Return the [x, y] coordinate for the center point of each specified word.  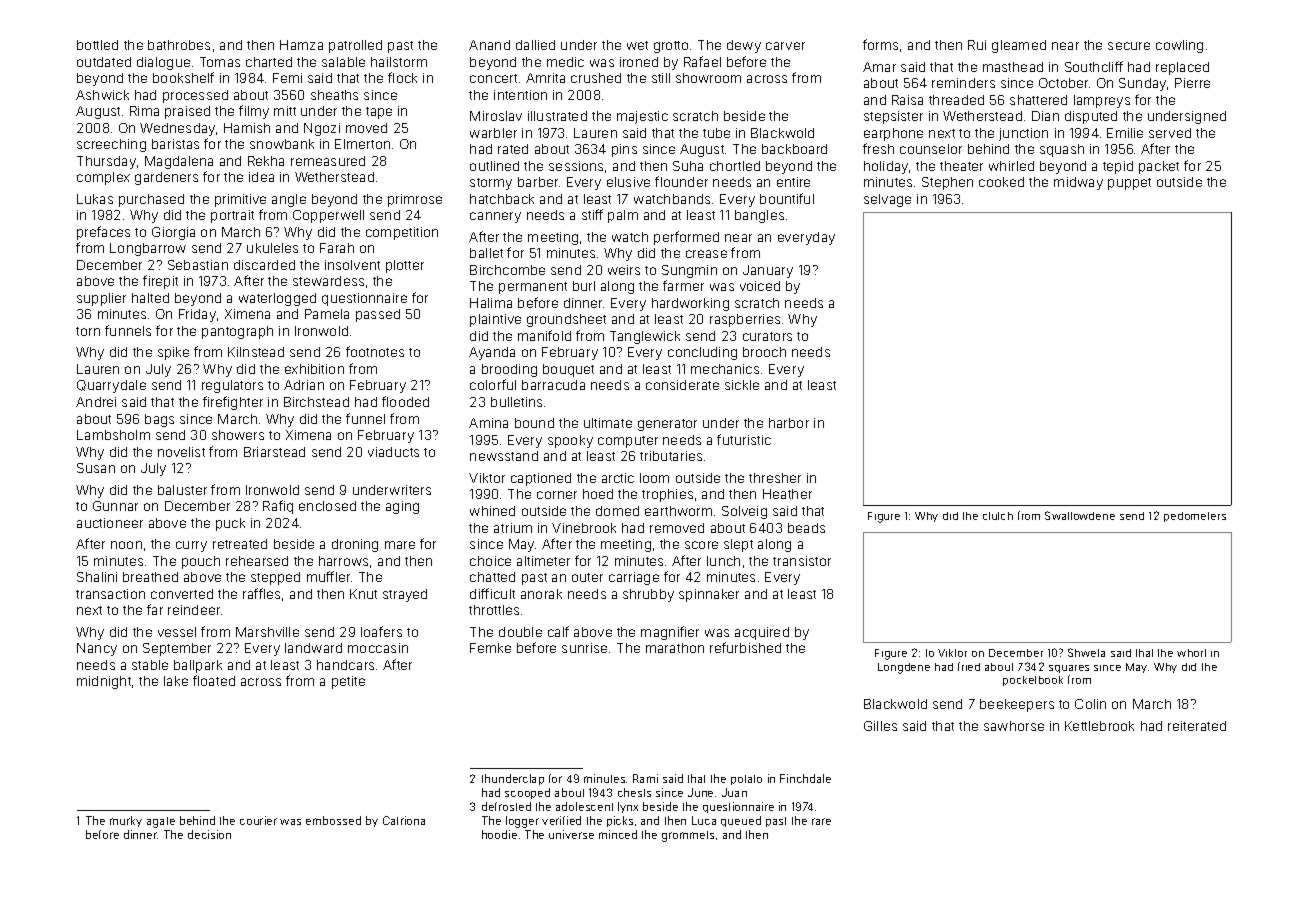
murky [126, 821]
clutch [998, 516]
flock [402, 77]
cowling [1179, 46]
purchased [151, 200]
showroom [708, 78]
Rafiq [278, 507]
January [768, 271]
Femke [490, 648]
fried [969, 666]
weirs [624, 270]
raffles [261, 593]
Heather [787, 494]
